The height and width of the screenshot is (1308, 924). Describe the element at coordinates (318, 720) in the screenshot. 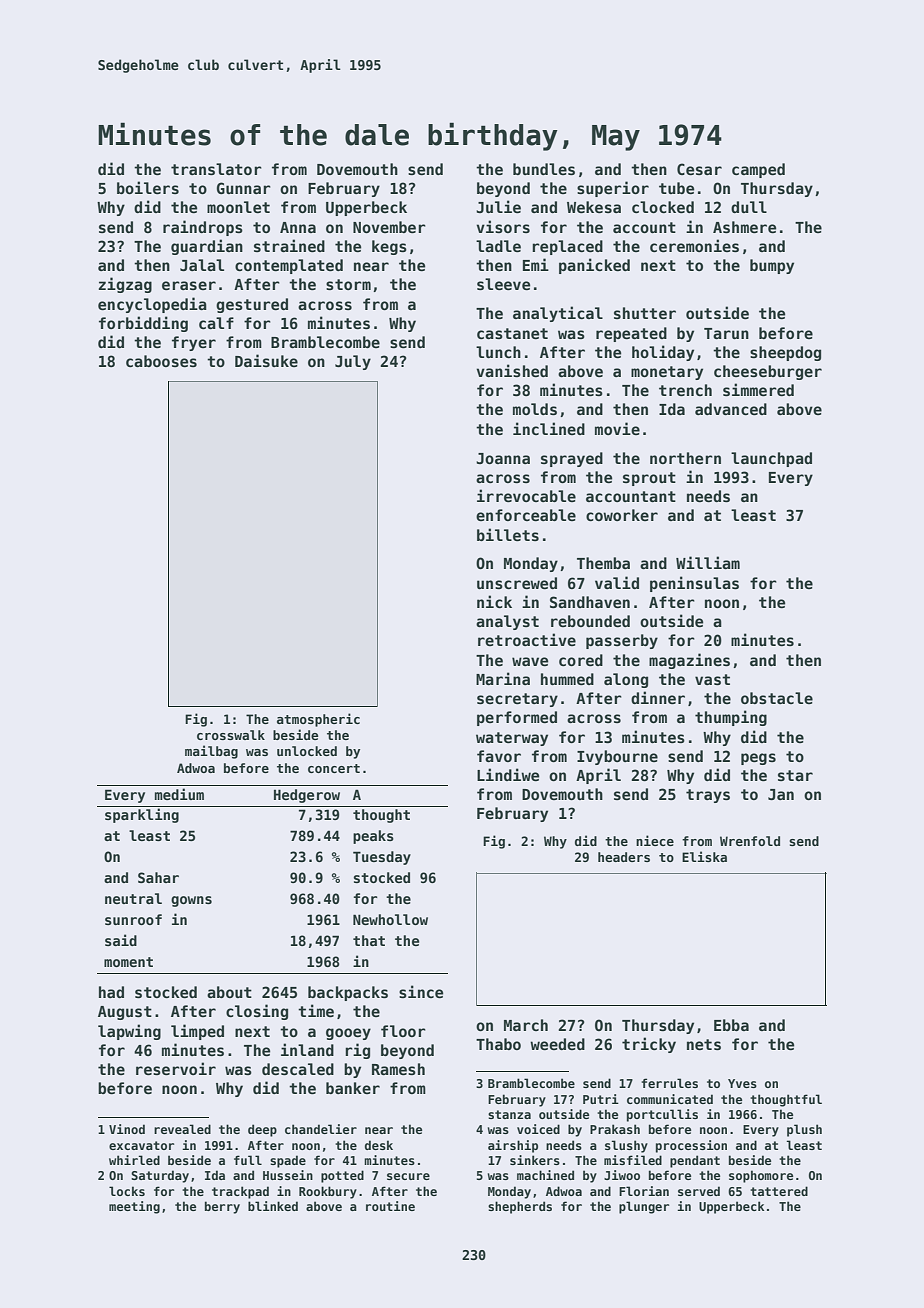

I see `atmospheric` at that location.
